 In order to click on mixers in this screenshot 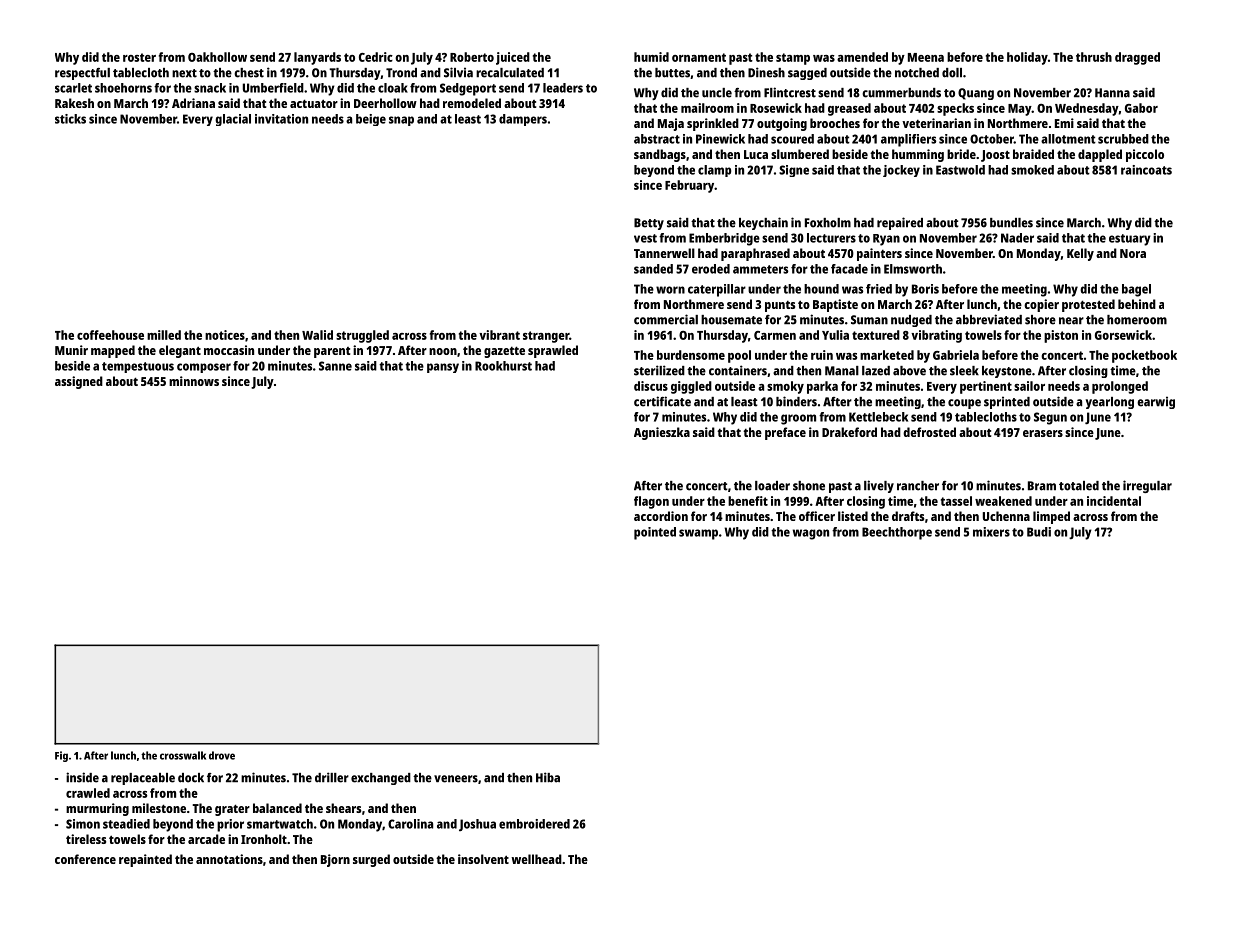, I will do `click(991, 532)`.
